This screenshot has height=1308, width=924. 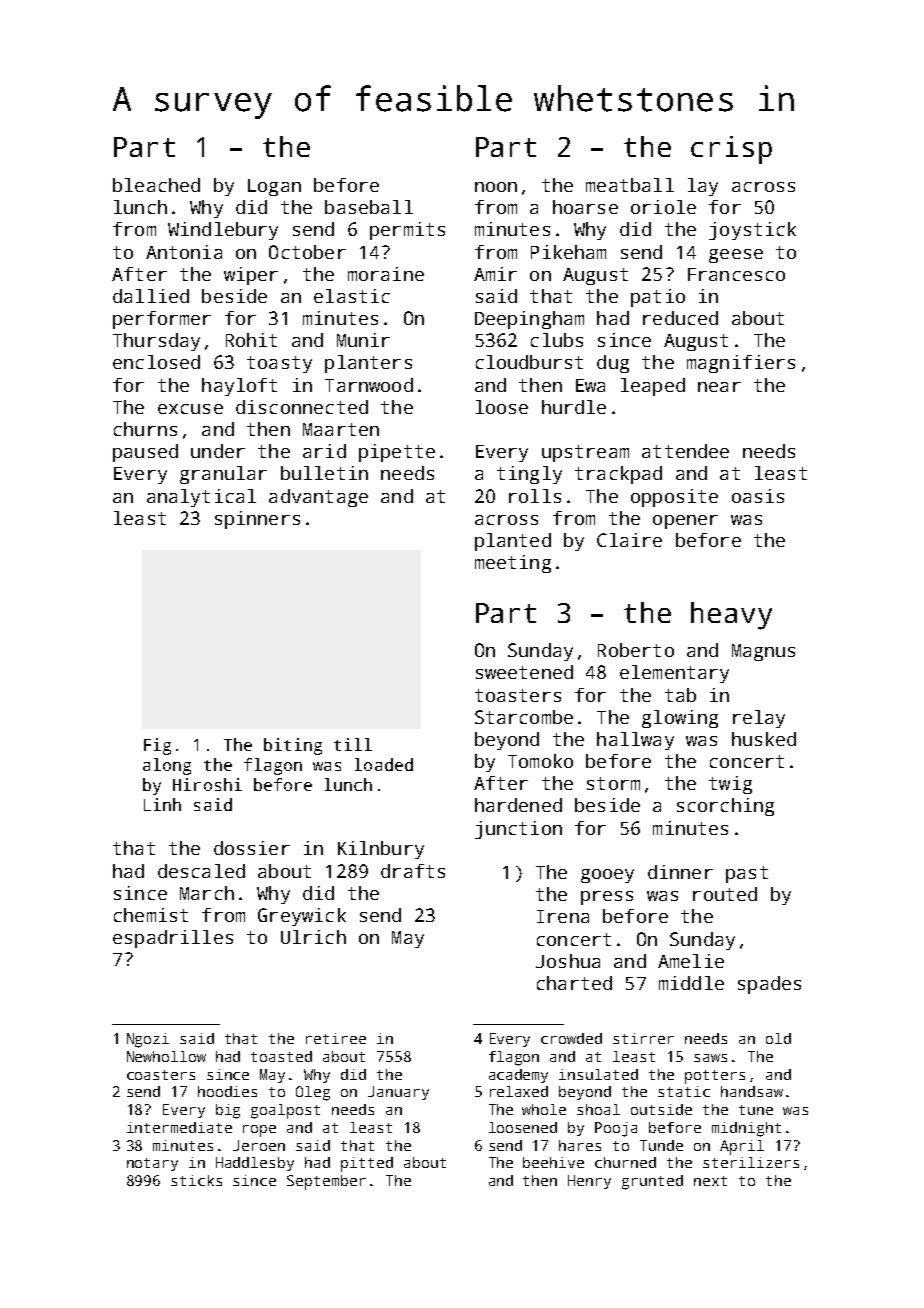 What do you see at coordinates (524, 672) in the screenshot?
I see `sweetened` at bounding box center [524, 672].
